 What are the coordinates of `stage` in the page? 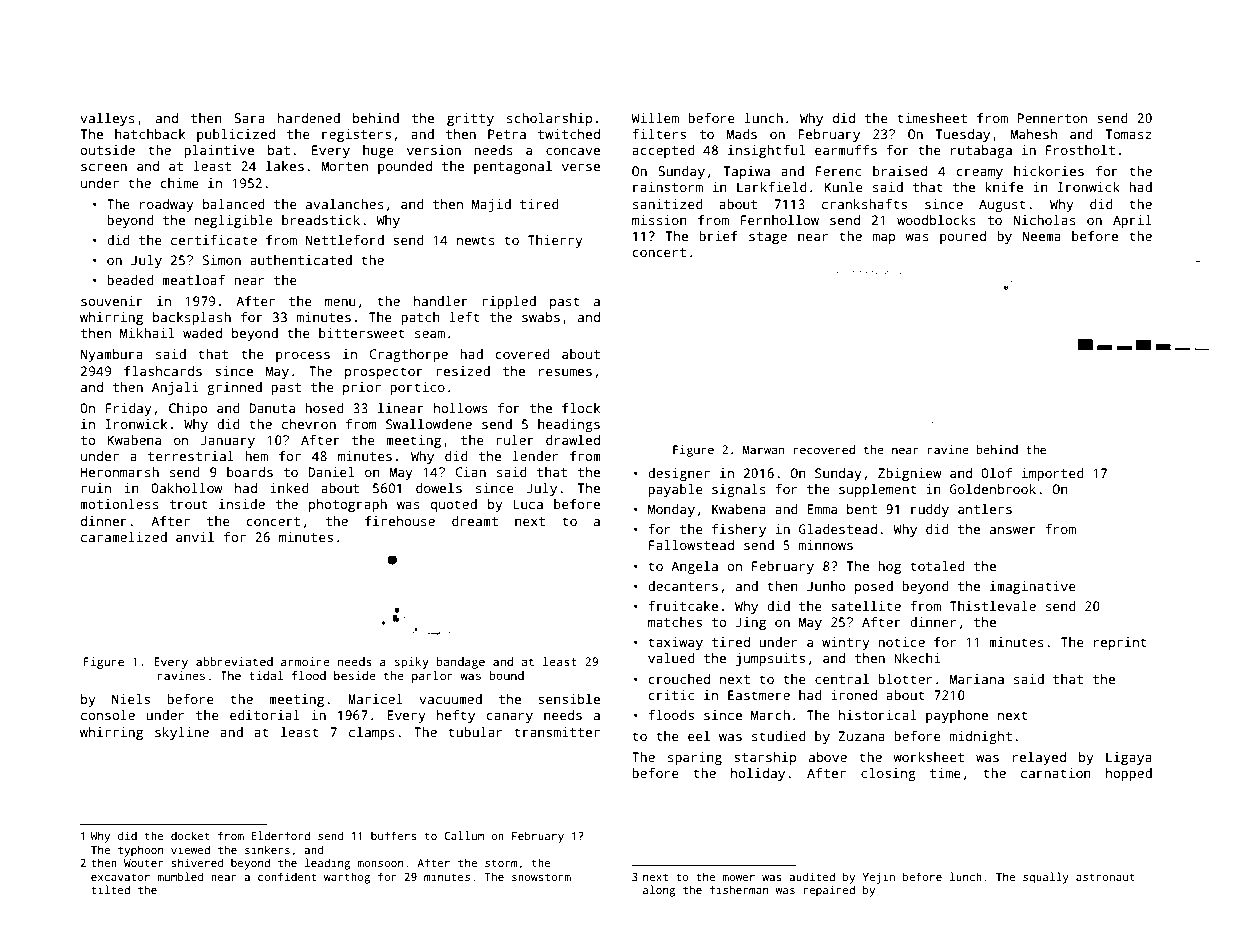 It's located at (768, 238).
